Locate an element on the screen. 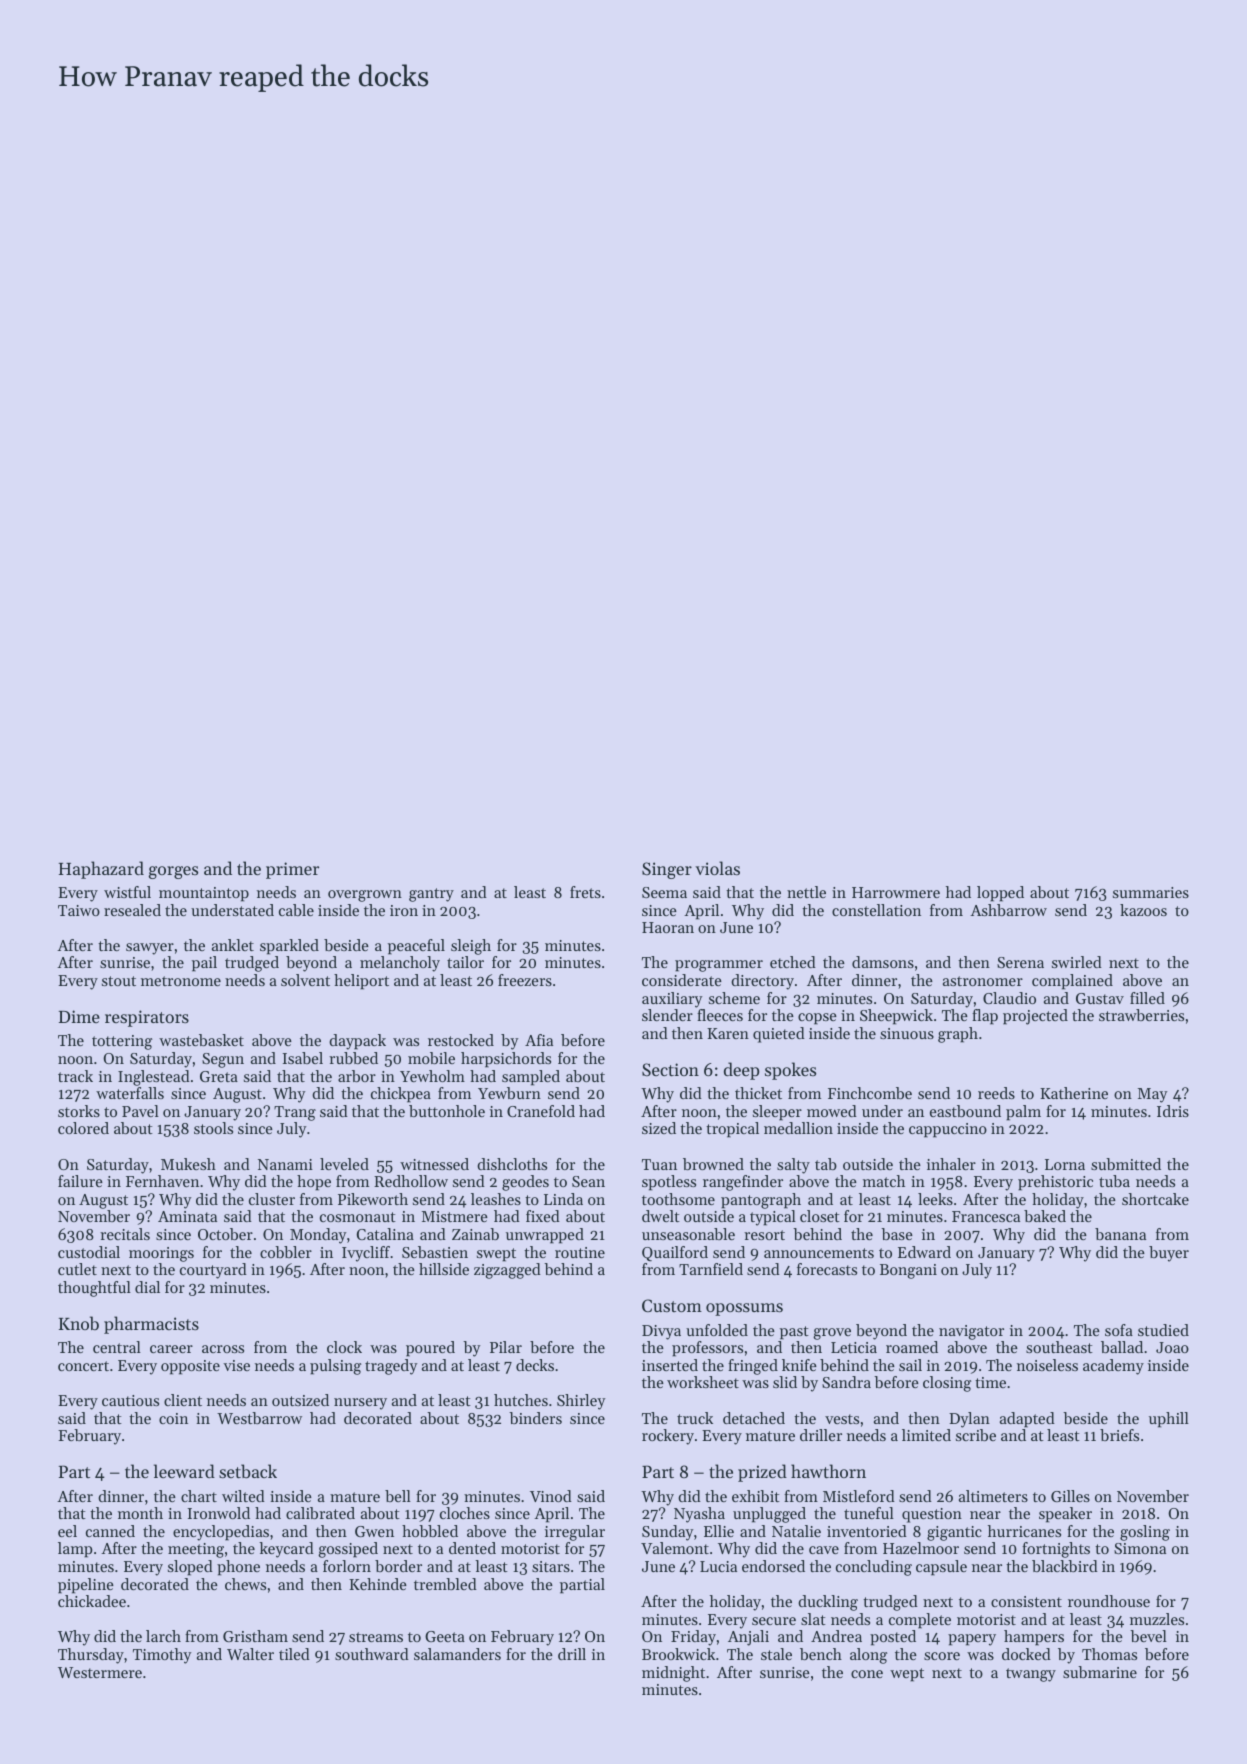 This screenshot has height=1764, width=1247. shortcake is located at coordinates (1155, 1199).
